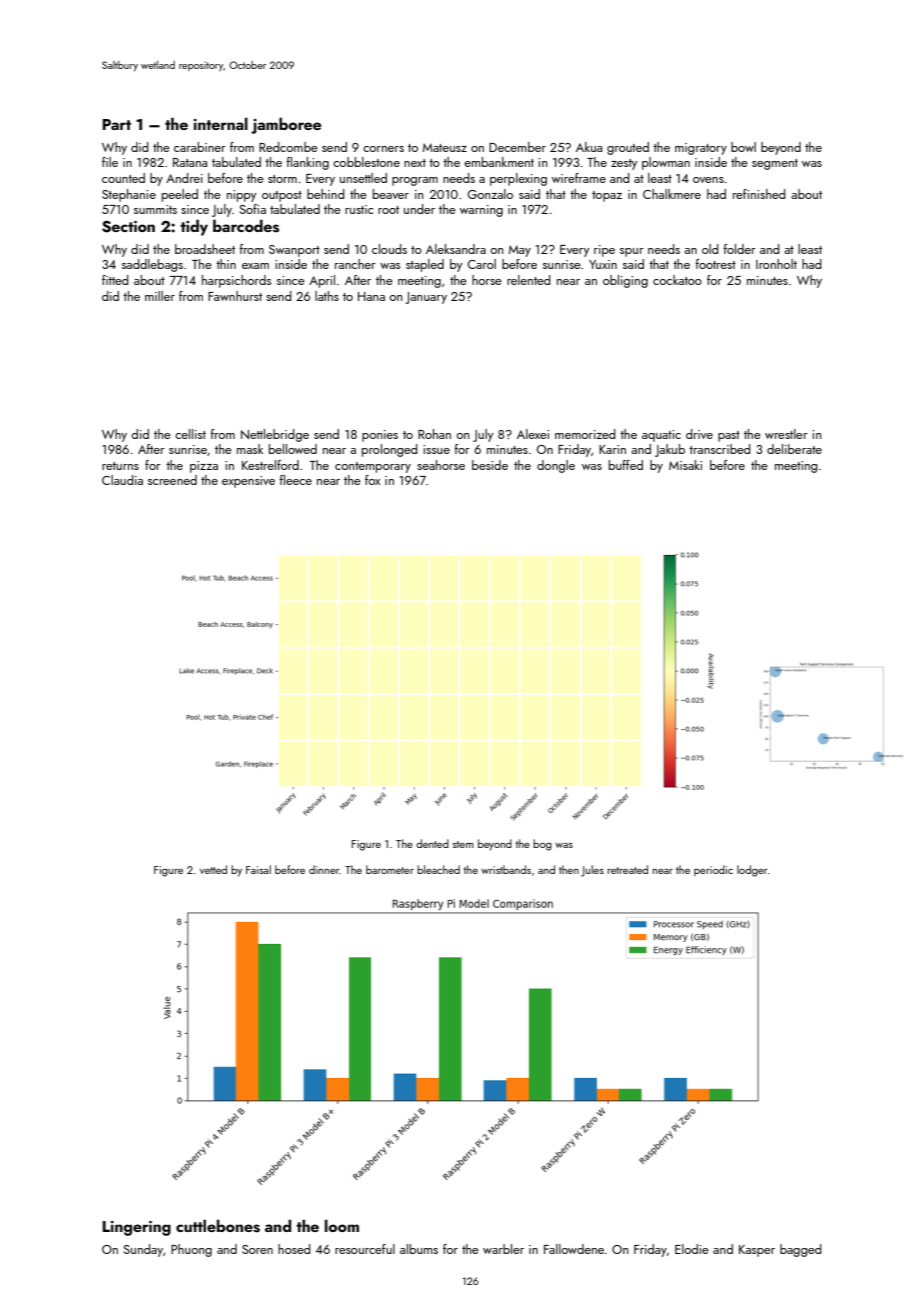  Describe the element at coordinates (190, 434) in the image. I see `cellist` at that location.
